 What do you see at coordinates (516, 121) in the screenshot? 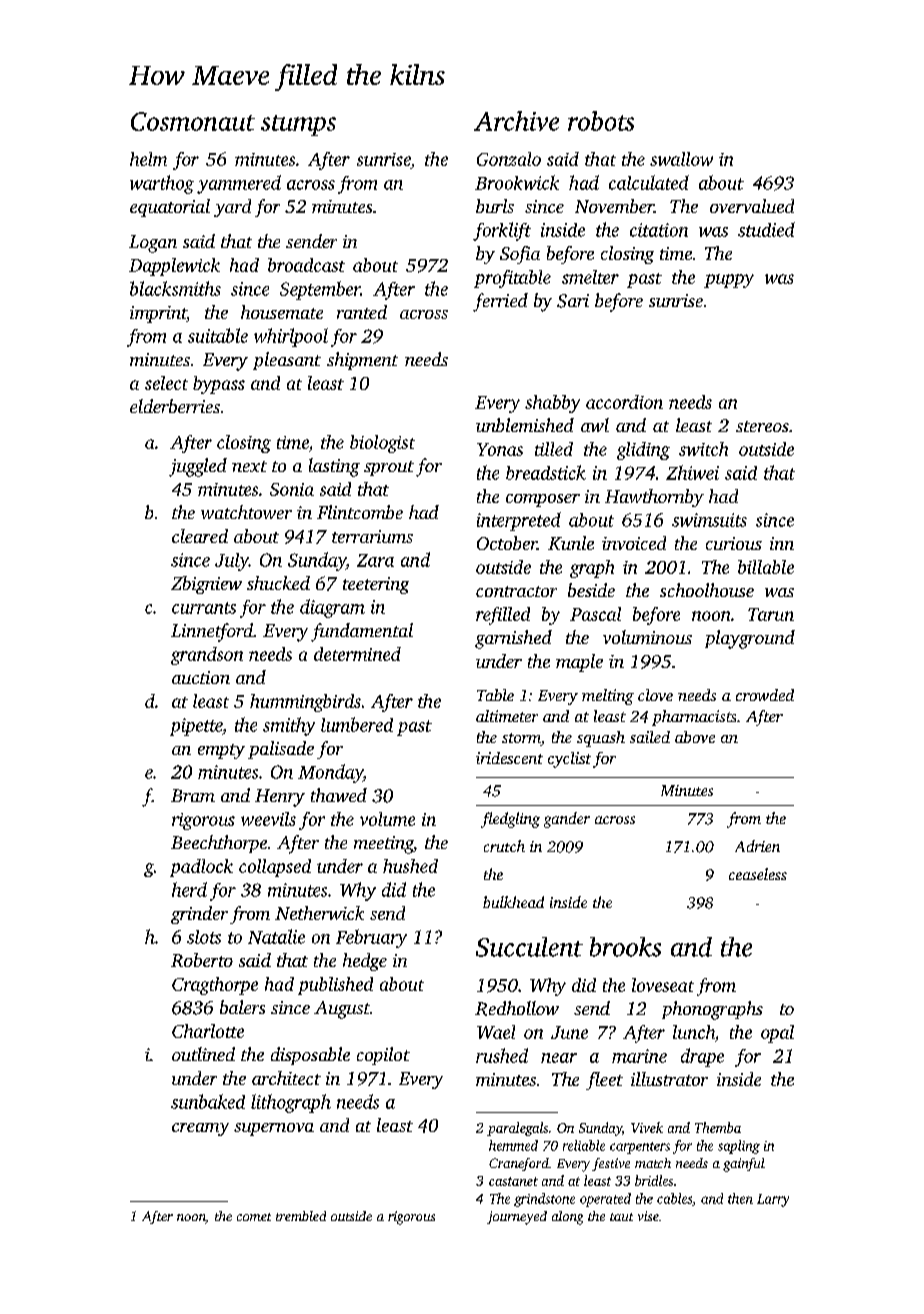
I see `Archive` at bounding box center [516, 121].
